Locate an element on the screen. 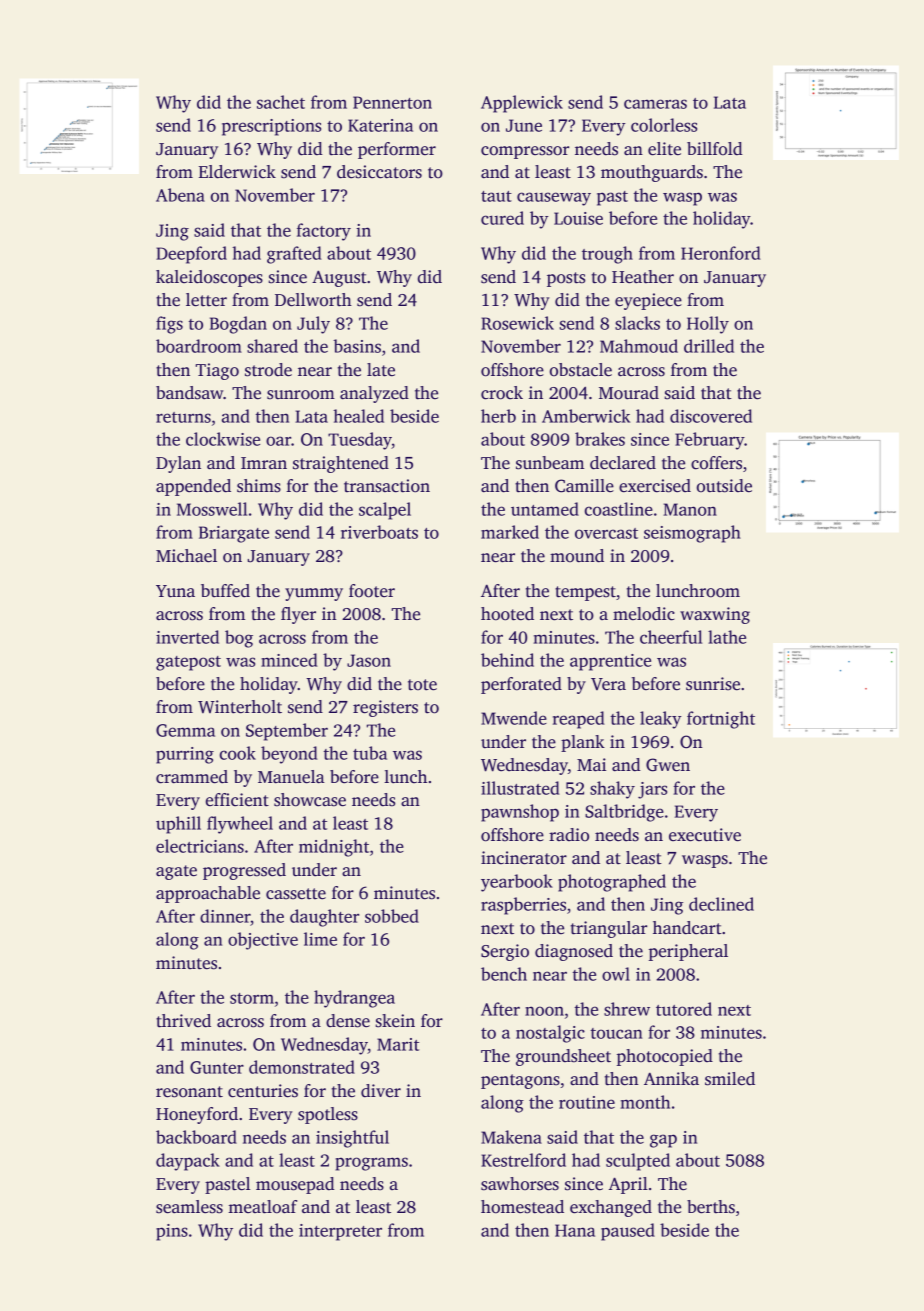 The width and height of the screenshot is (924, 1311). untamed is located at coordinates (545, 509).
